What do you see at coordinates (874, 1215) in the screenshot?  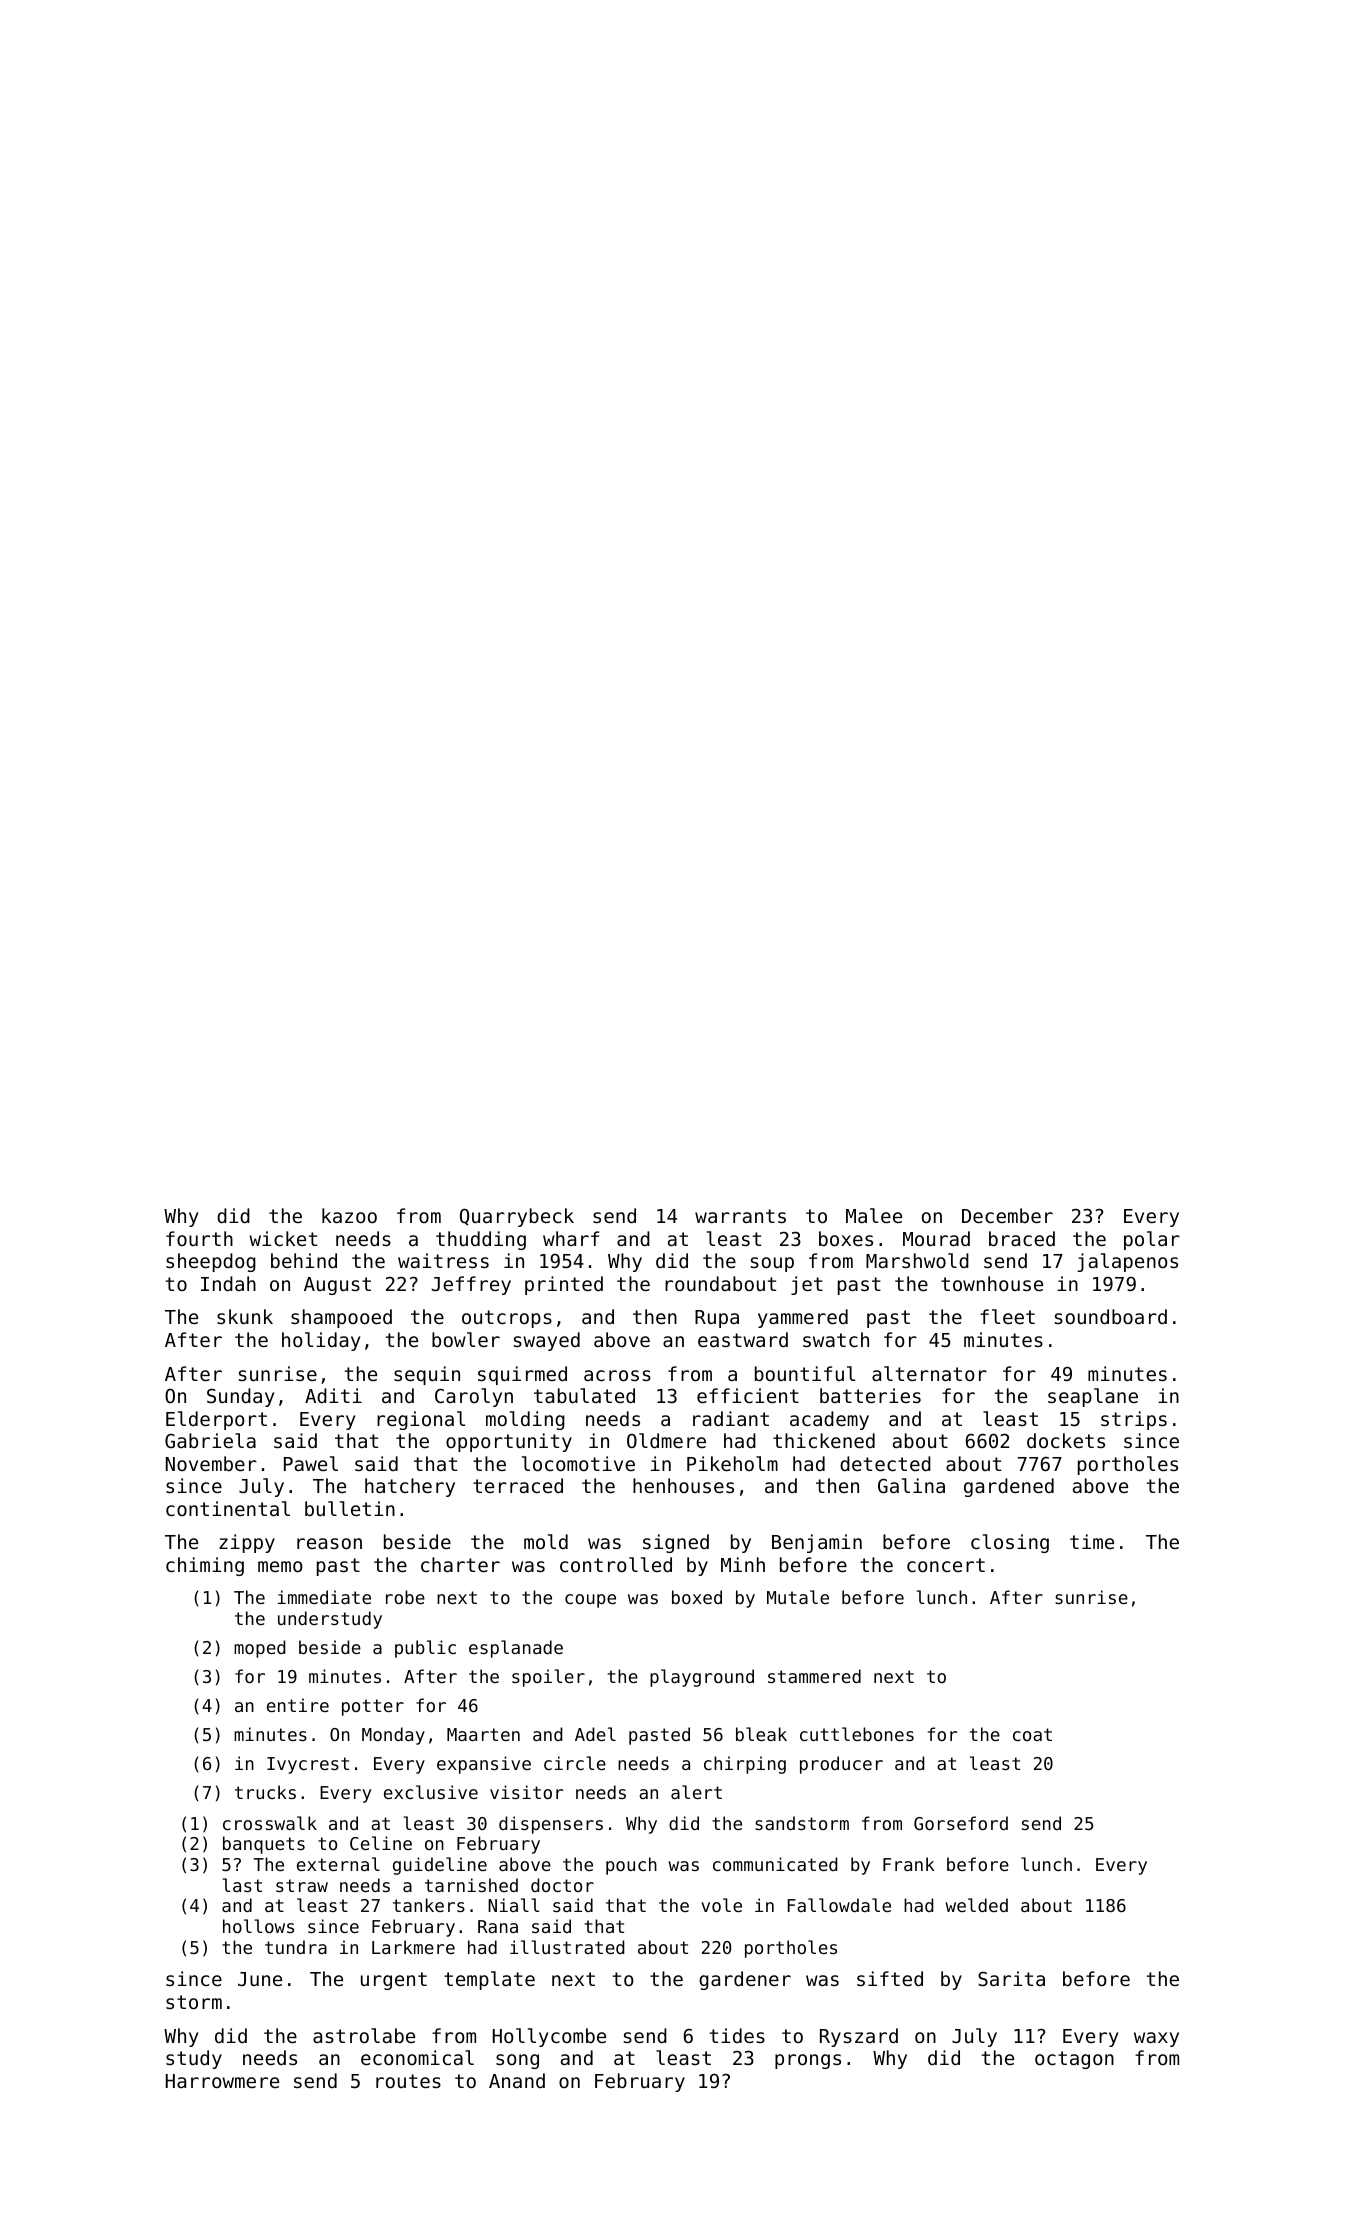 I see `Malee` at bounding box center [874, 1215].
